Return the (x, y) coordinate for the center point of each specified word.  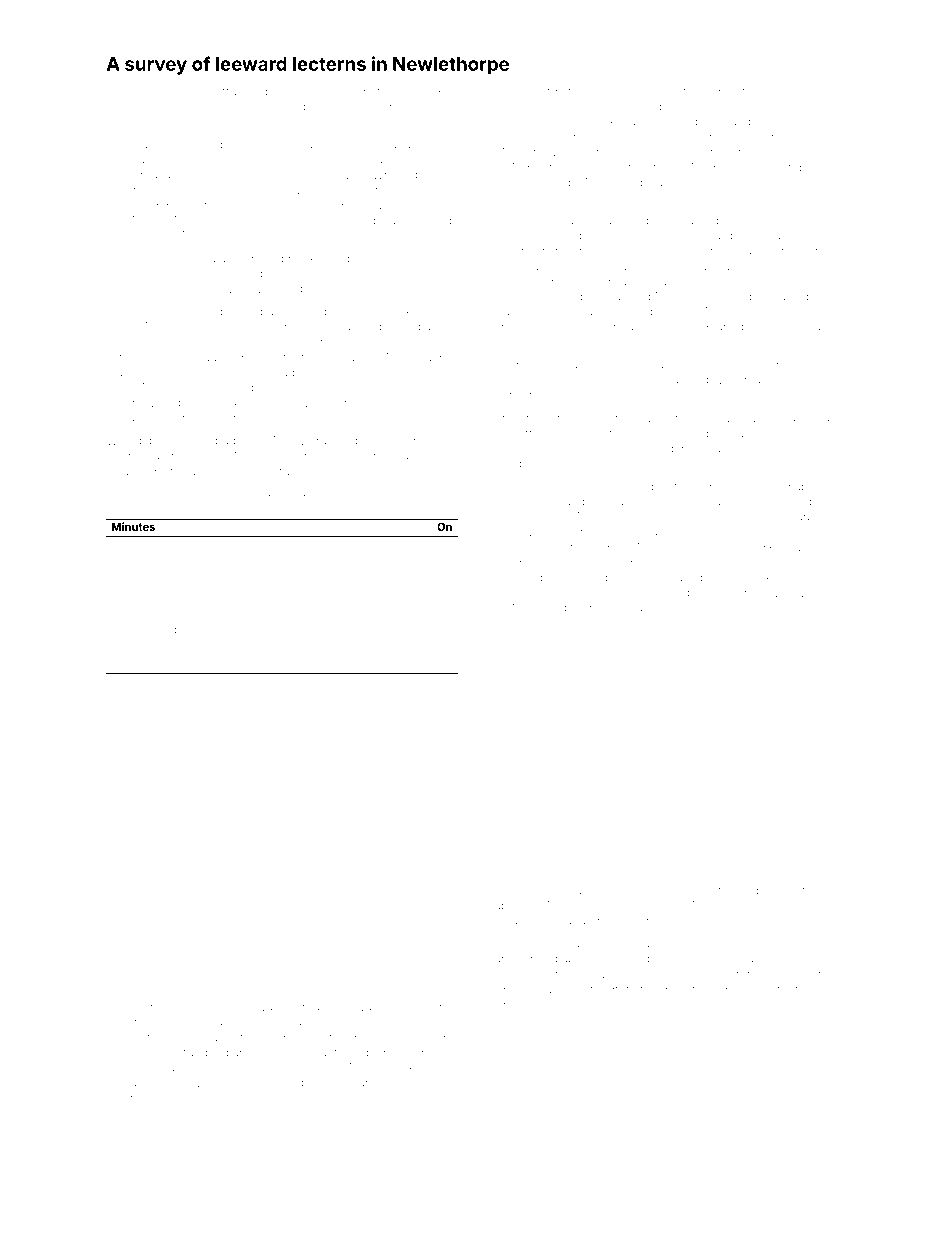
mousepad (206, 441)
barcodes (274, 145)
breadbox (186, 664)
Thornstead (727, 890)
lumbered (521, 920)
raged (417, 146)
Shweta (515, 890)
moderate (135, 664)
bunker (513, 395)
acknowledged (262, 1084)
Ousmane (352, 1082)
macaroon (777, 236)
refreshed (814, 890)
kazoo (725, 448)
